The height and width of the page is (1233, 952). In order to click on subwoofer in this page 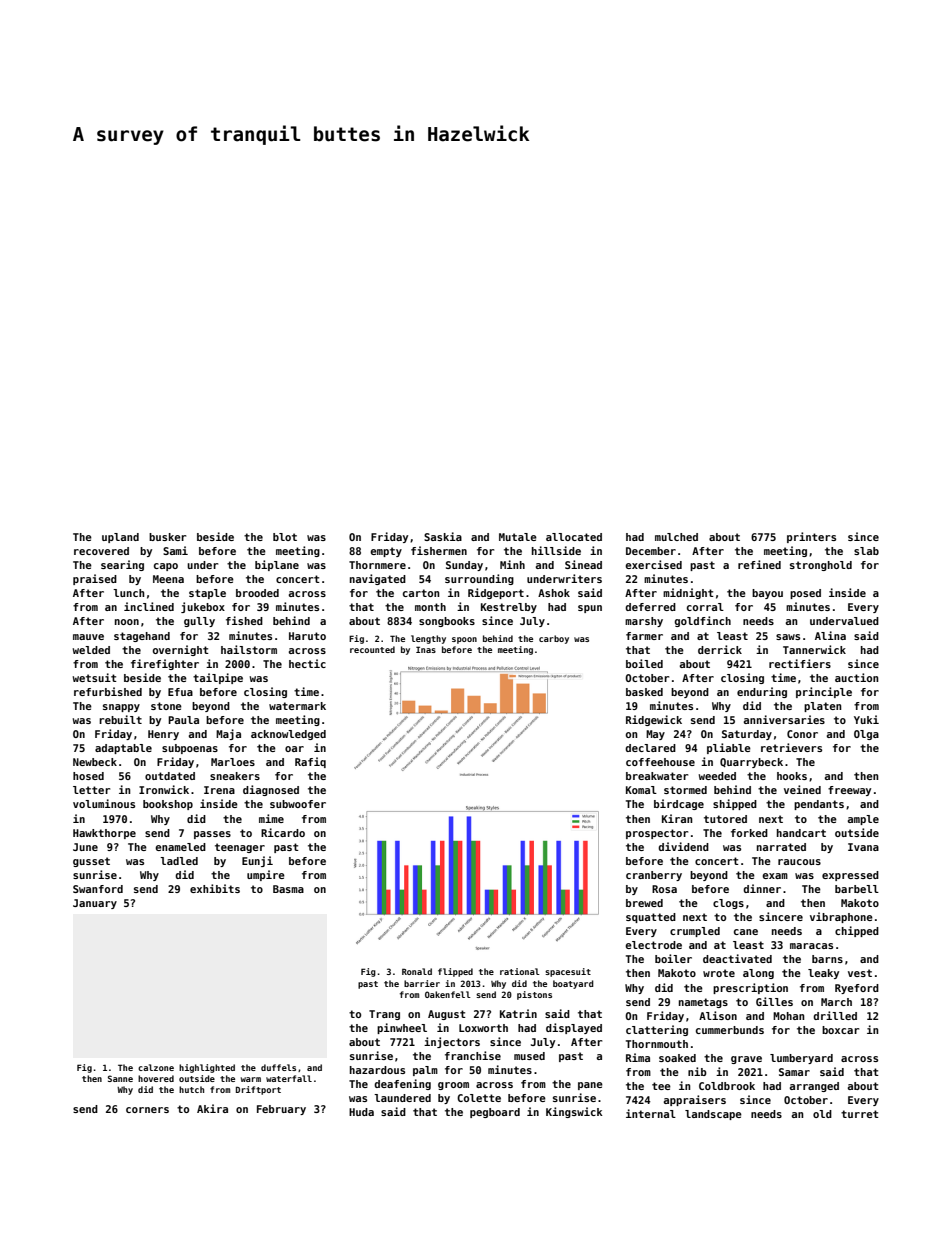, I will do `click(298, 804)`.
